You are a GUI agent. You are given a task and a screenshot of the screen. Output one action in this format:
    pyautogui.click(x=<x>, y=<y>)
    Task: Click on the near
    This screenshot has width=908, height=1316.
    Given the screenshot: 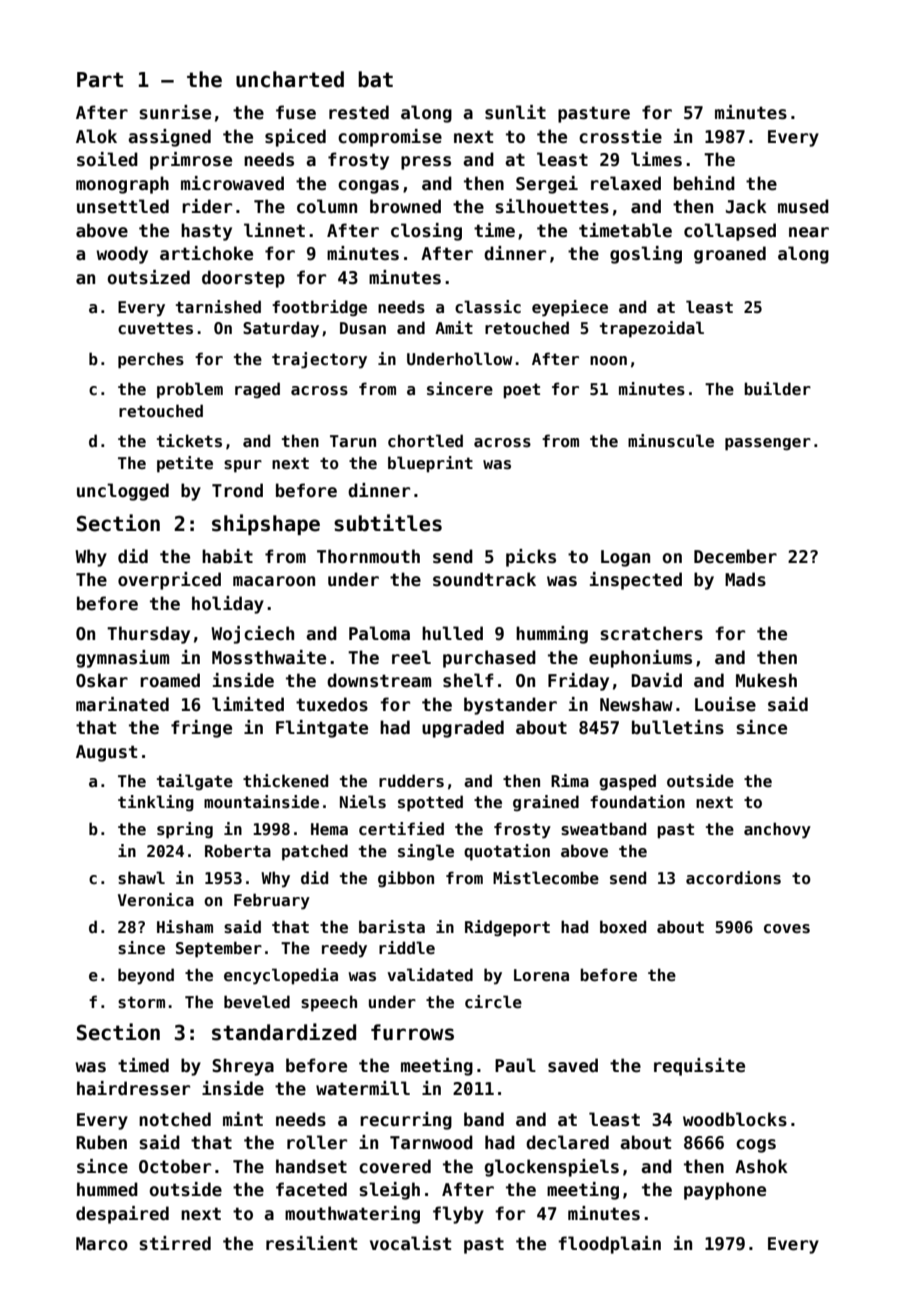 What is the action you would take?
    pyautogui.click(x=809, y=232)
